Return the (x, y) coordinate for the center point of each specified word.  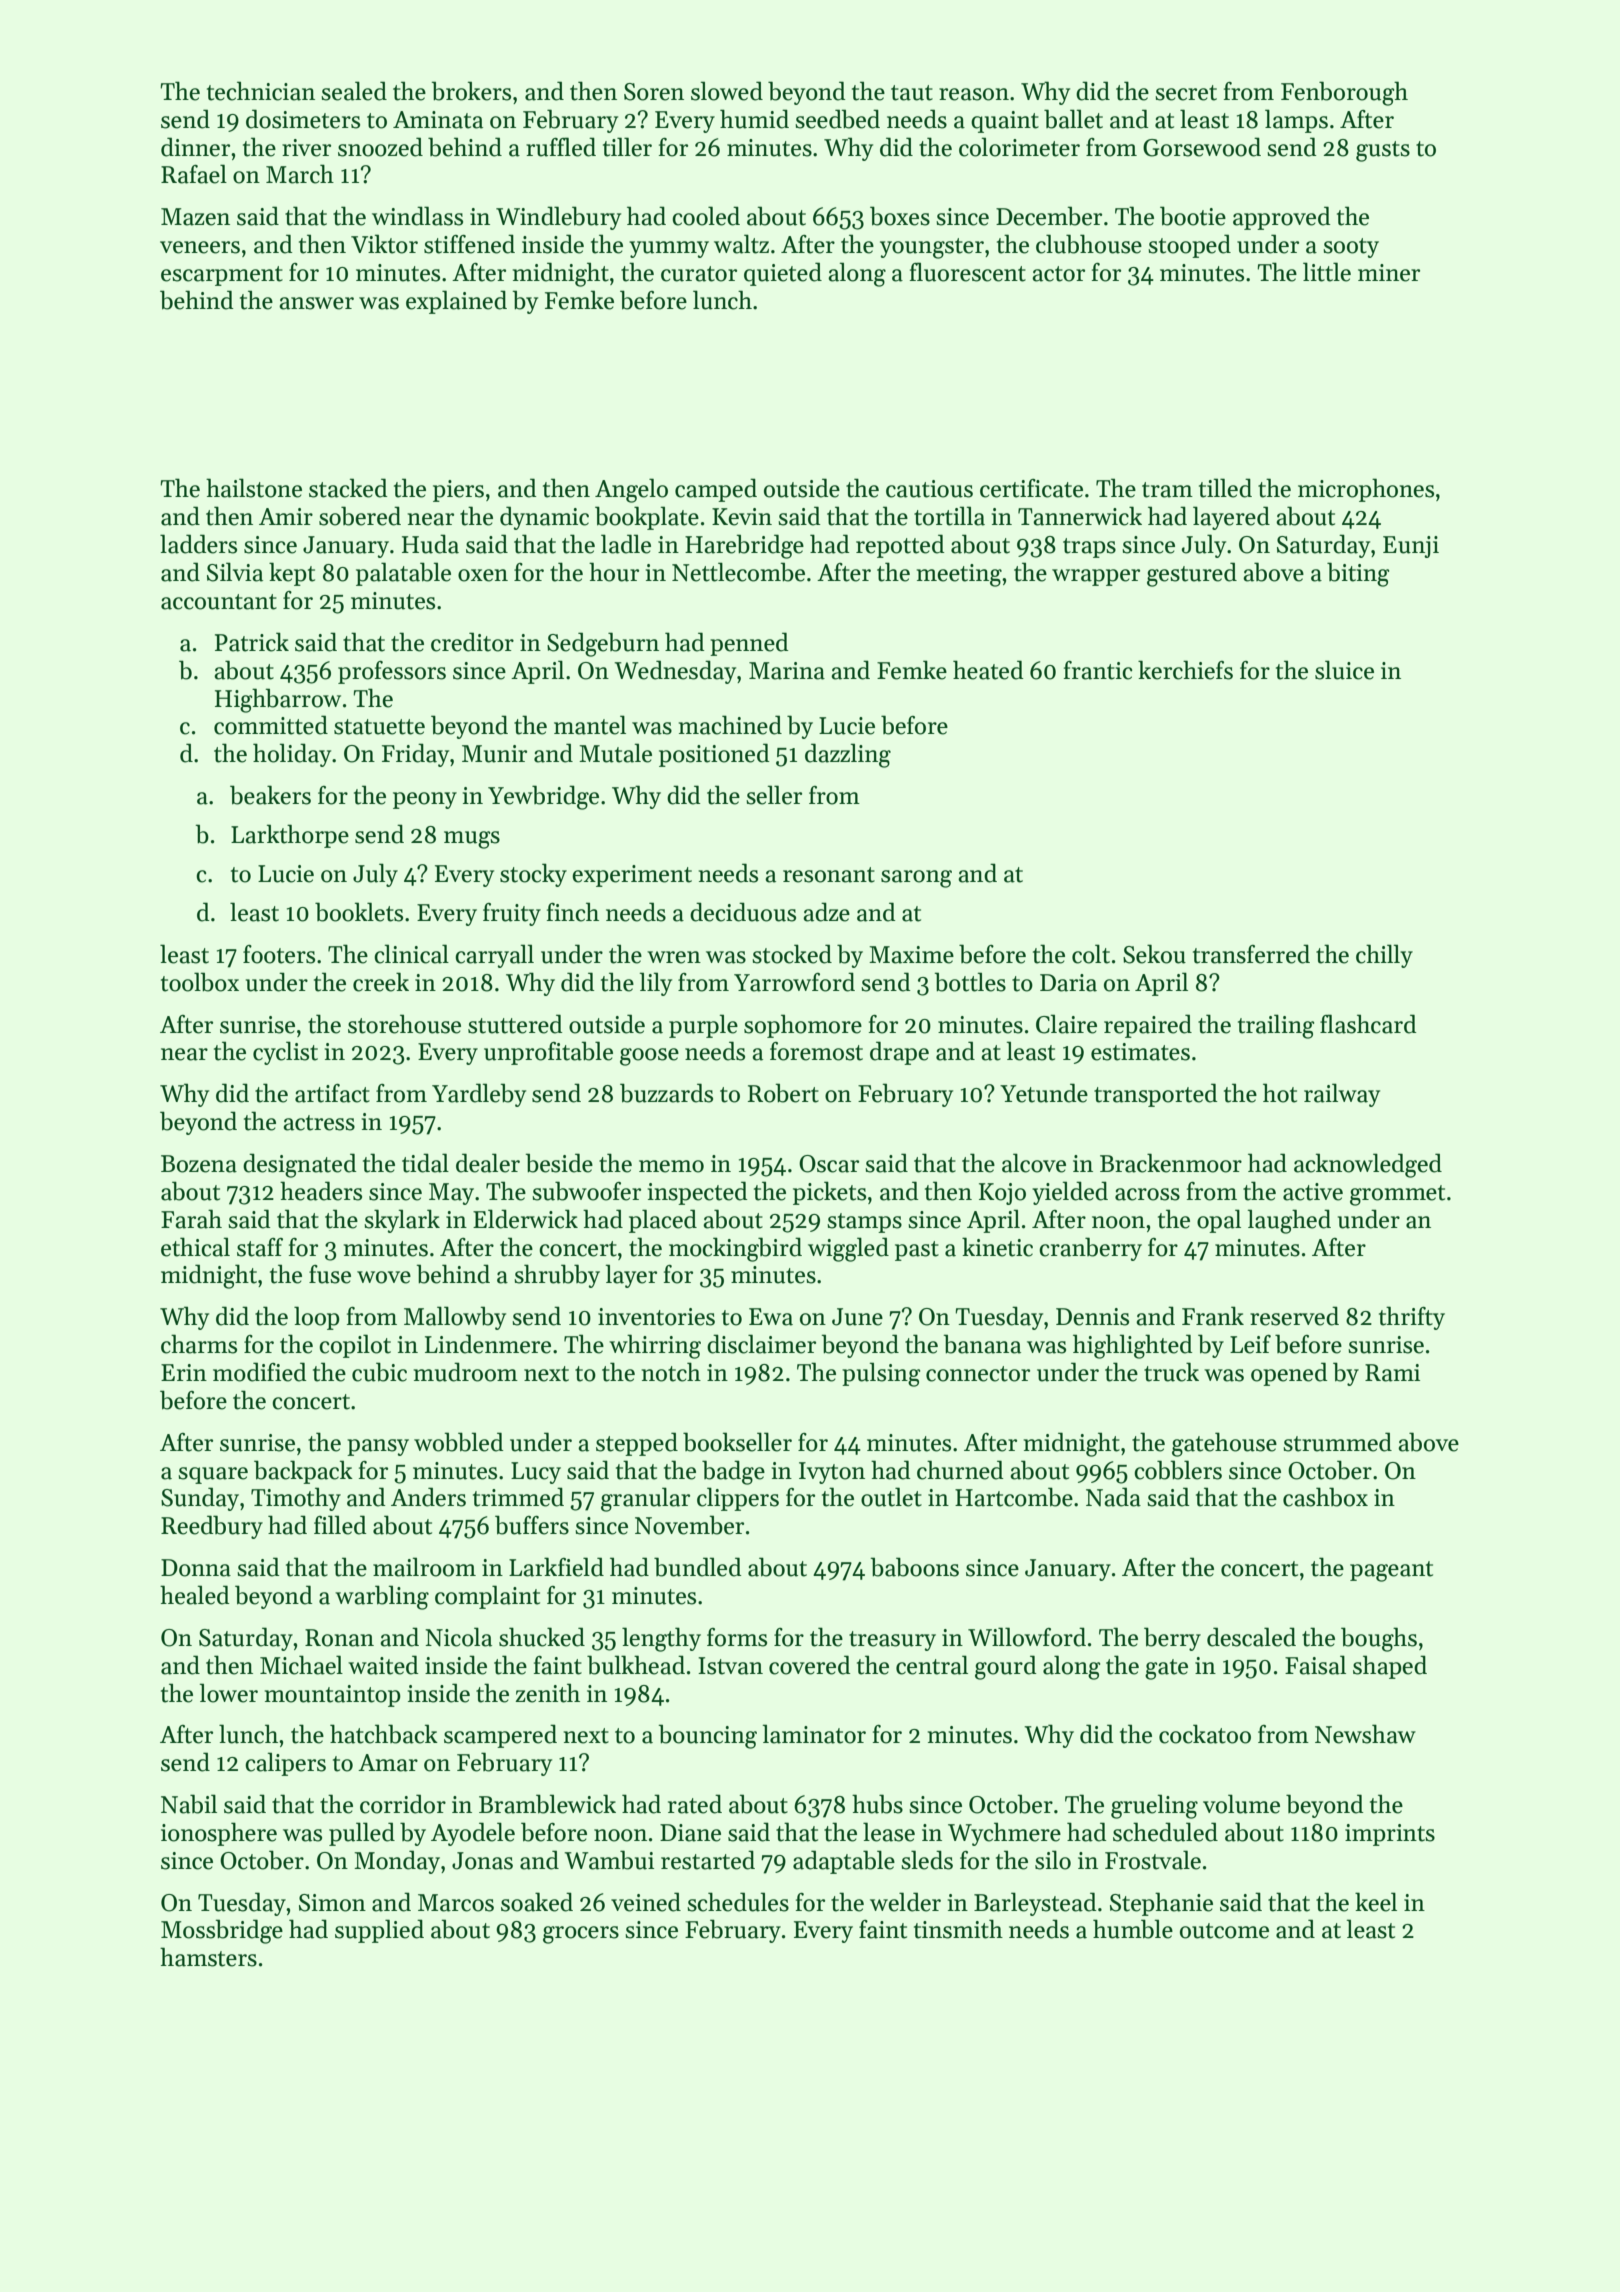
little (1327, 272)
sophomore (803, 1026)
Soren (654, 92)
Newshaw (1365, 1734)
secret (1186, 93)
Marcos (456, 1903)
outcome (1224, 1931)
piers (458, 491)
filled (340, 1525)
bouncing (707, 1736)
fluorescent (968, 272)
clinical (411, 954)
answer (316, 303)
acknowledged (1368, 1165)
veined (646, 1902)
